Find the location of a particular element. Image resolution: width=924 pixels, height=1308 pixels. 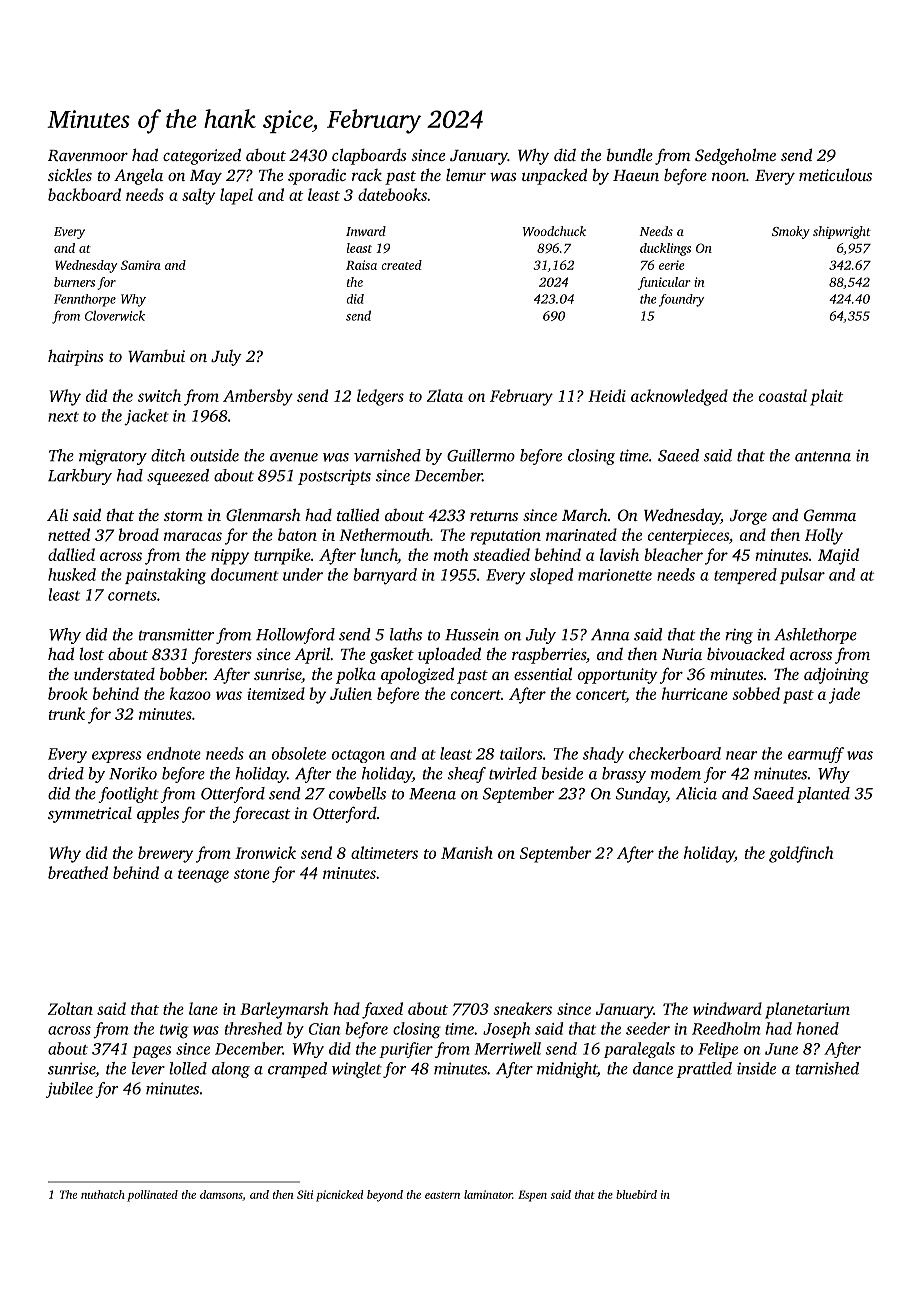

plait is located at coordinates (826, 397).
